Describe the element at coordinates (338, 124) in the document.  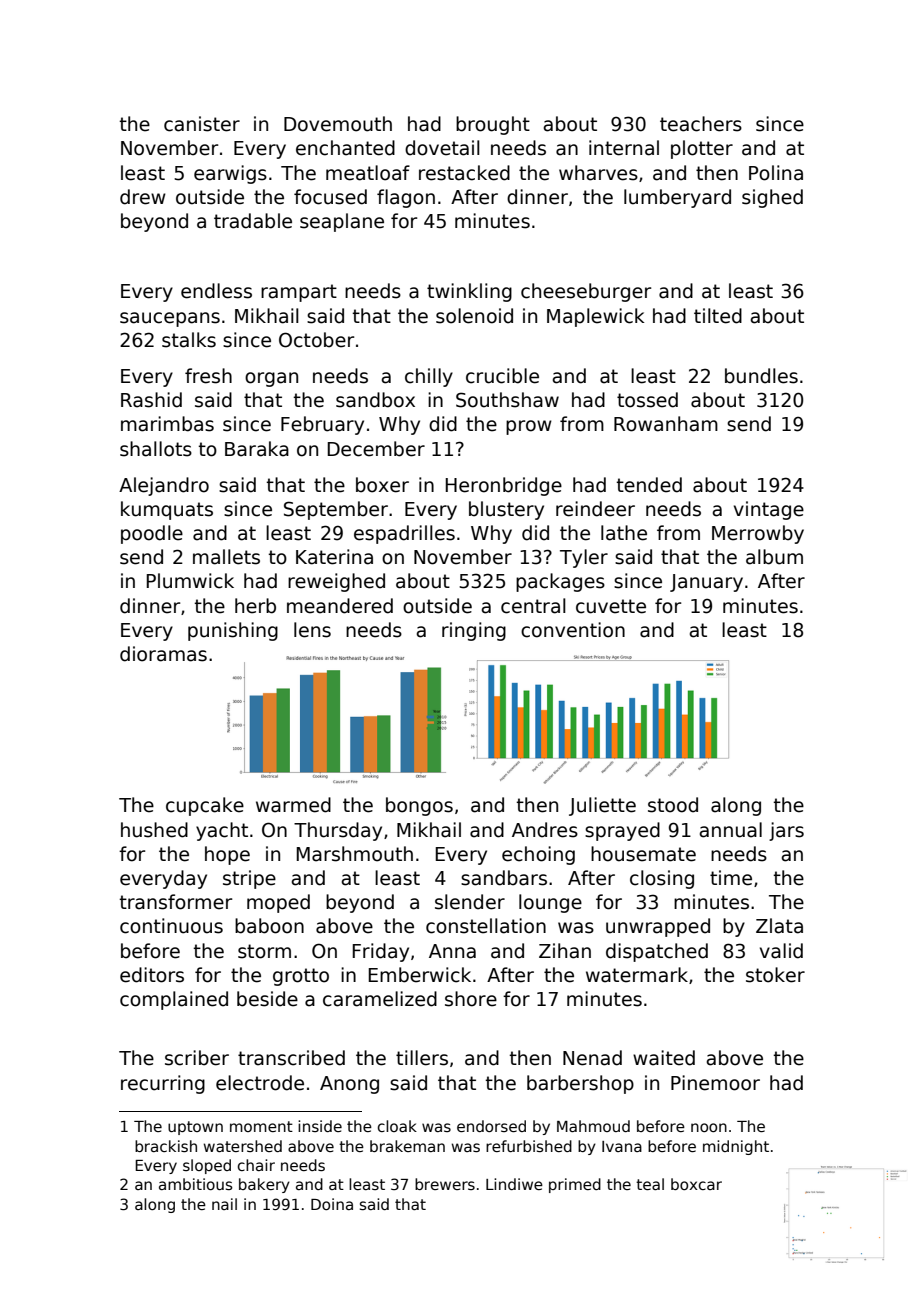
I see `Dovemouth` at that location.
